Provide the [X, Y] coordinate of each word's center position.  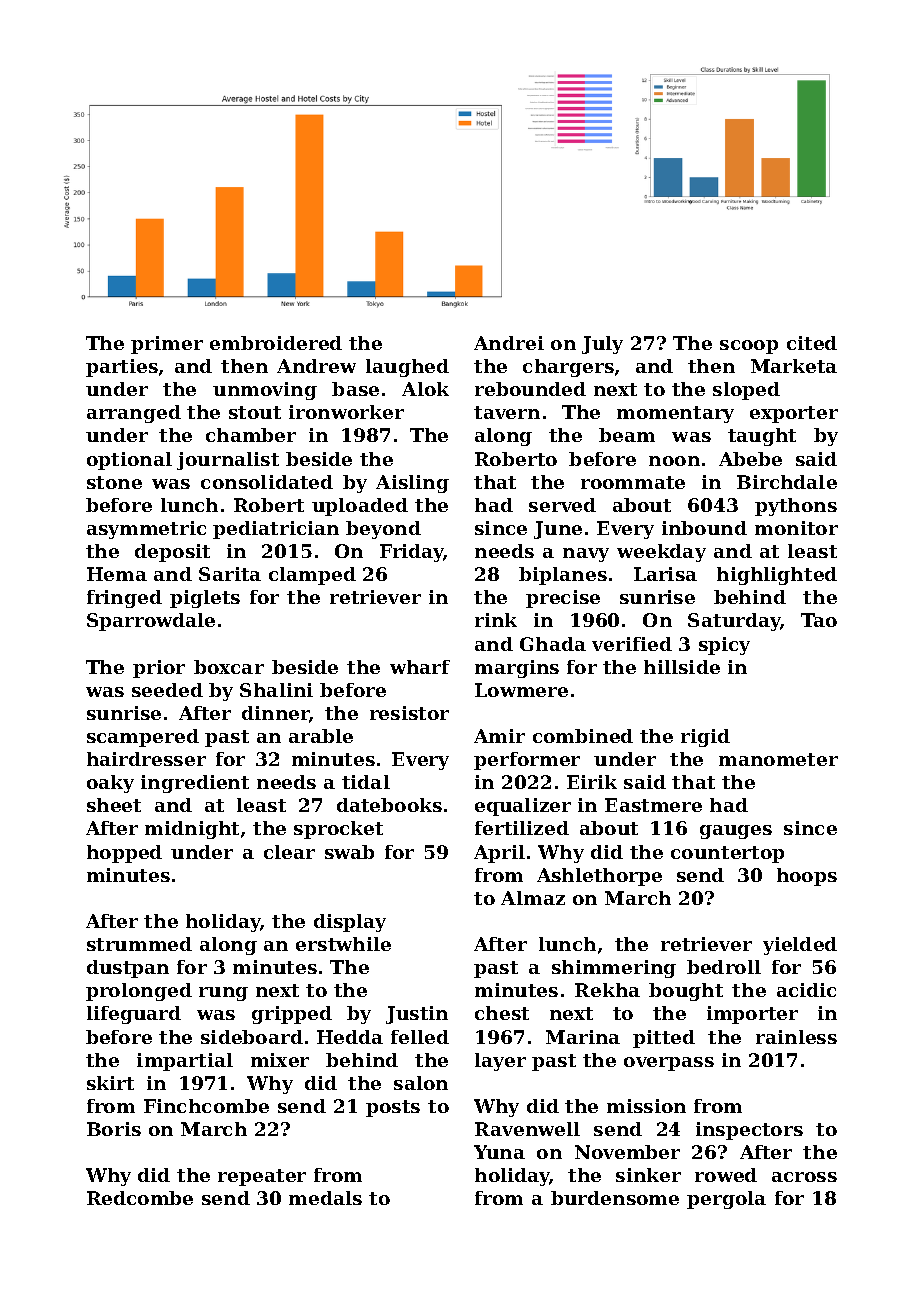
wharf [420, 667]
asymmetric [146, 530]
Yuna [499, 1152]
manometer [778, 759]
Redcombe [140, 1198]
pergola [726, 1200]
